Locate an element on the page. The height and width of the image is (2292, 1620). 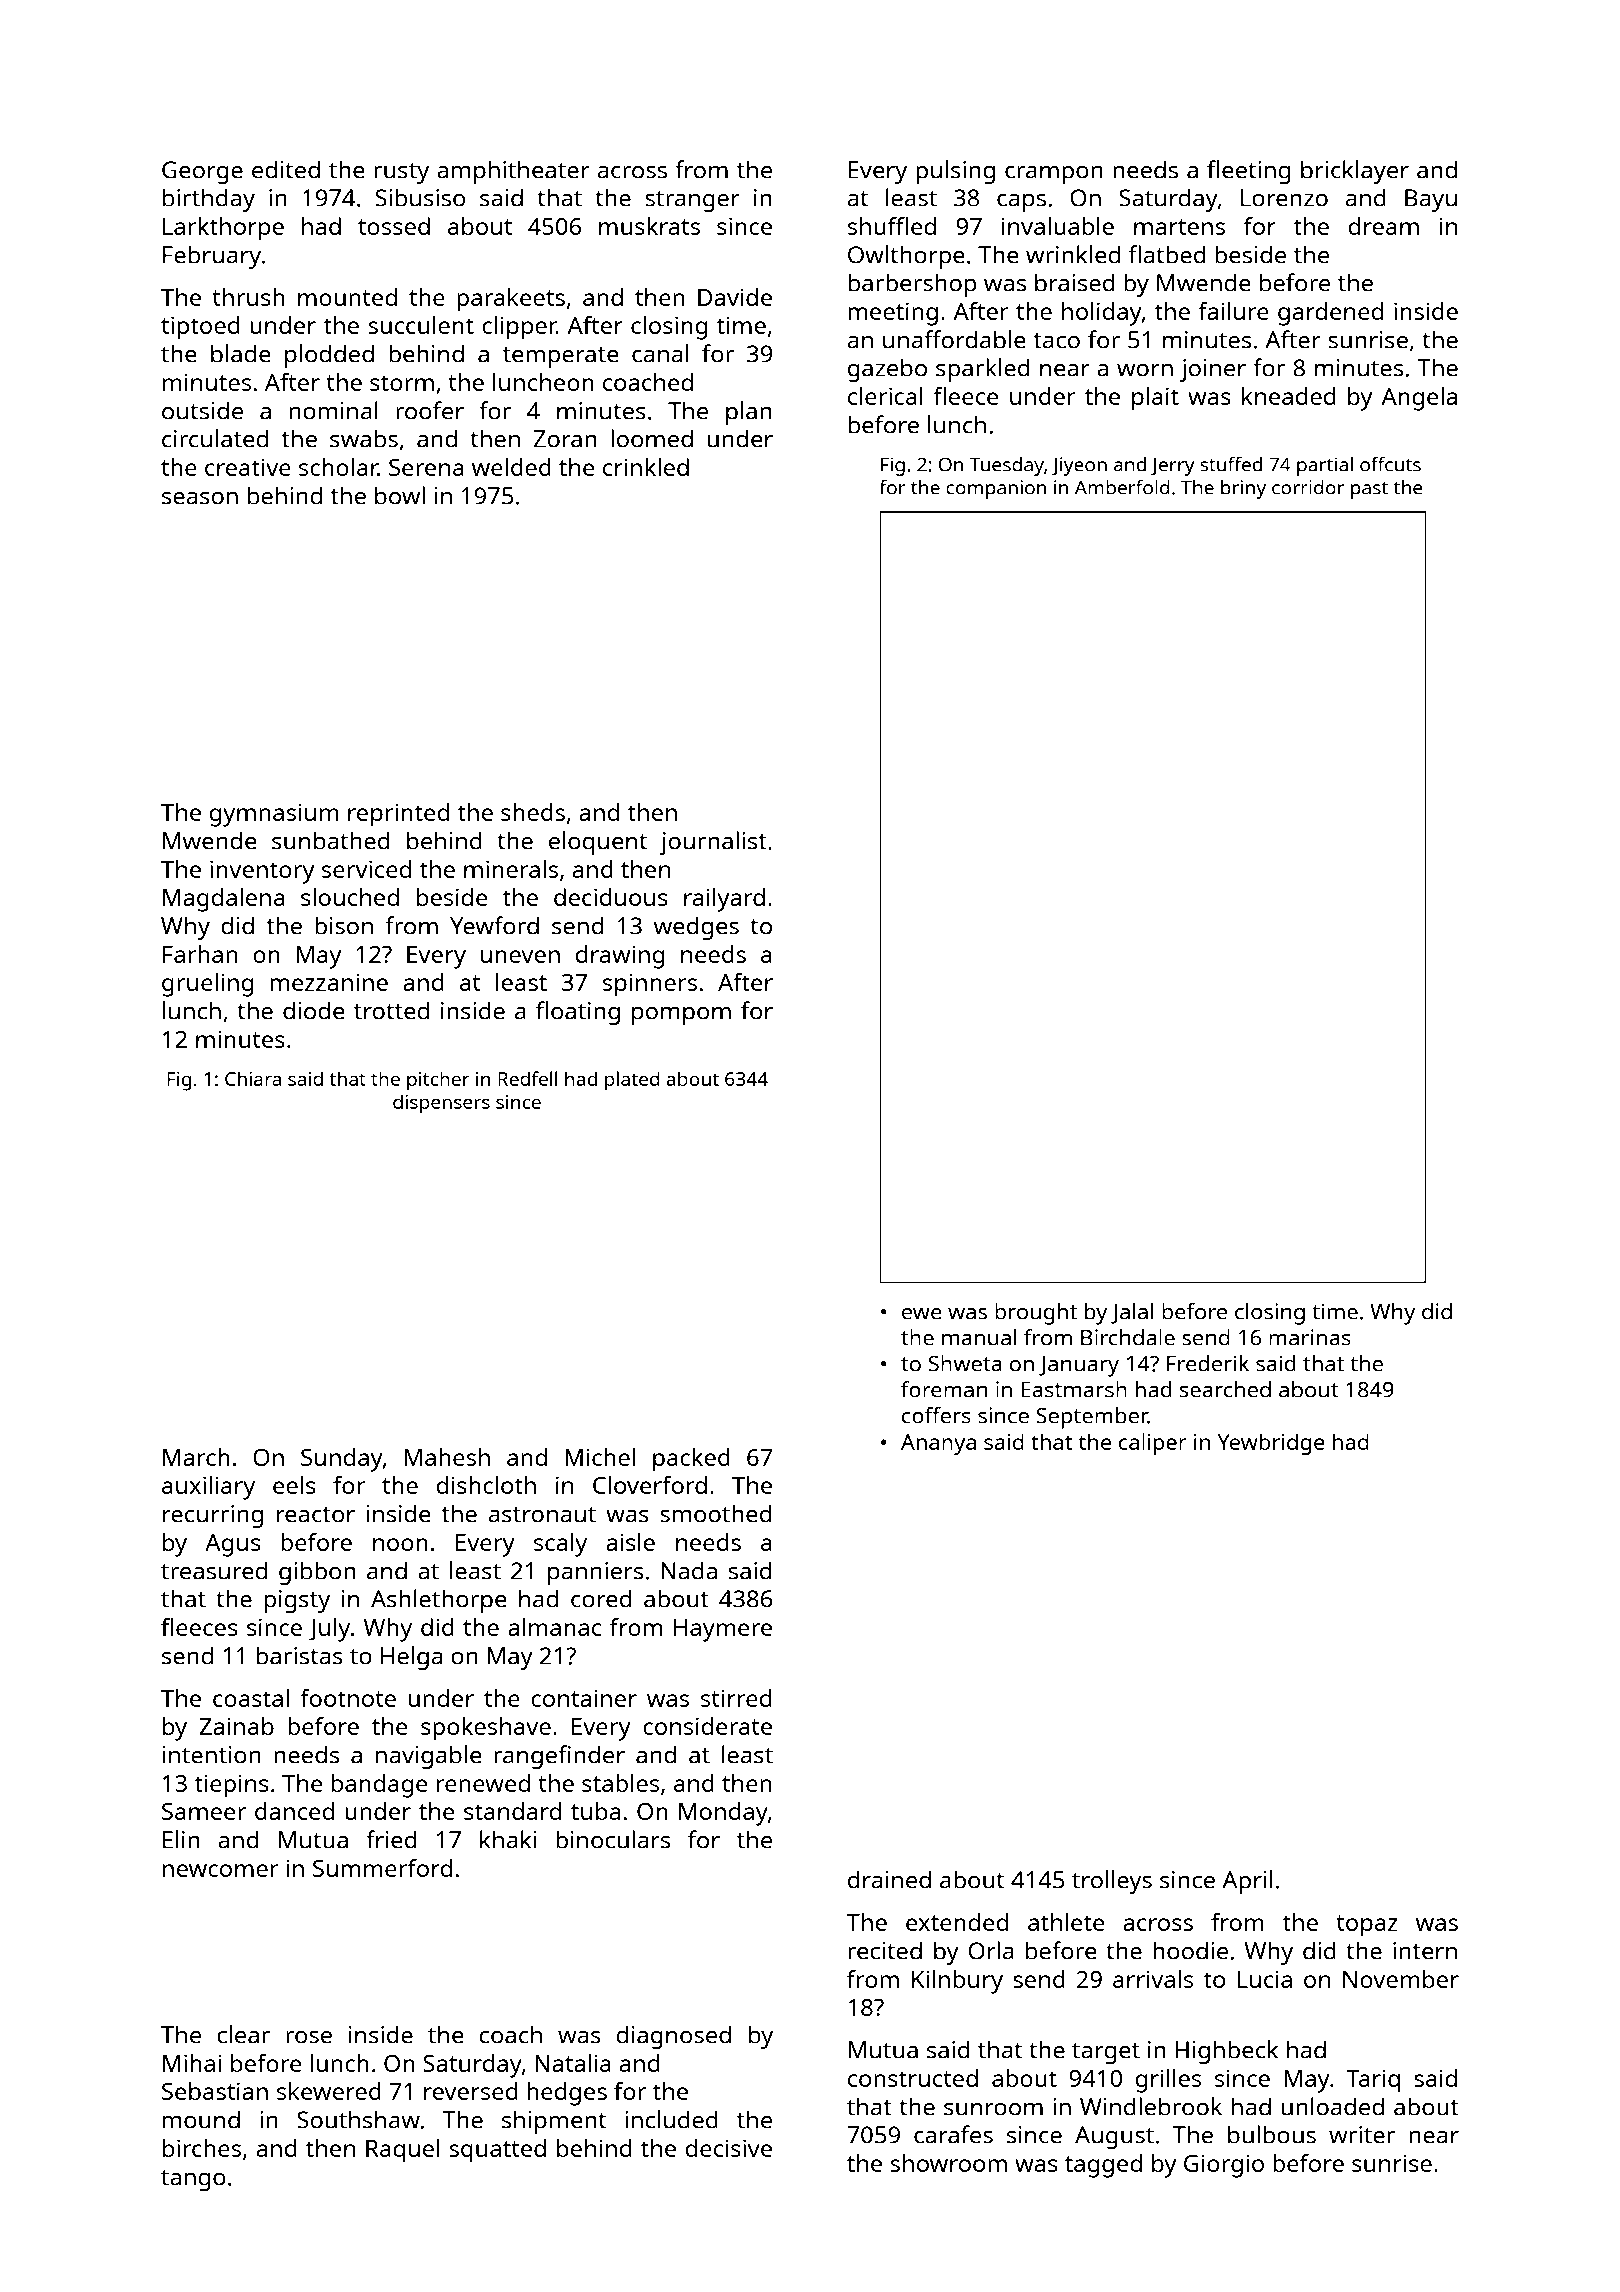
corridor is located at coordinates (1308, 487).
